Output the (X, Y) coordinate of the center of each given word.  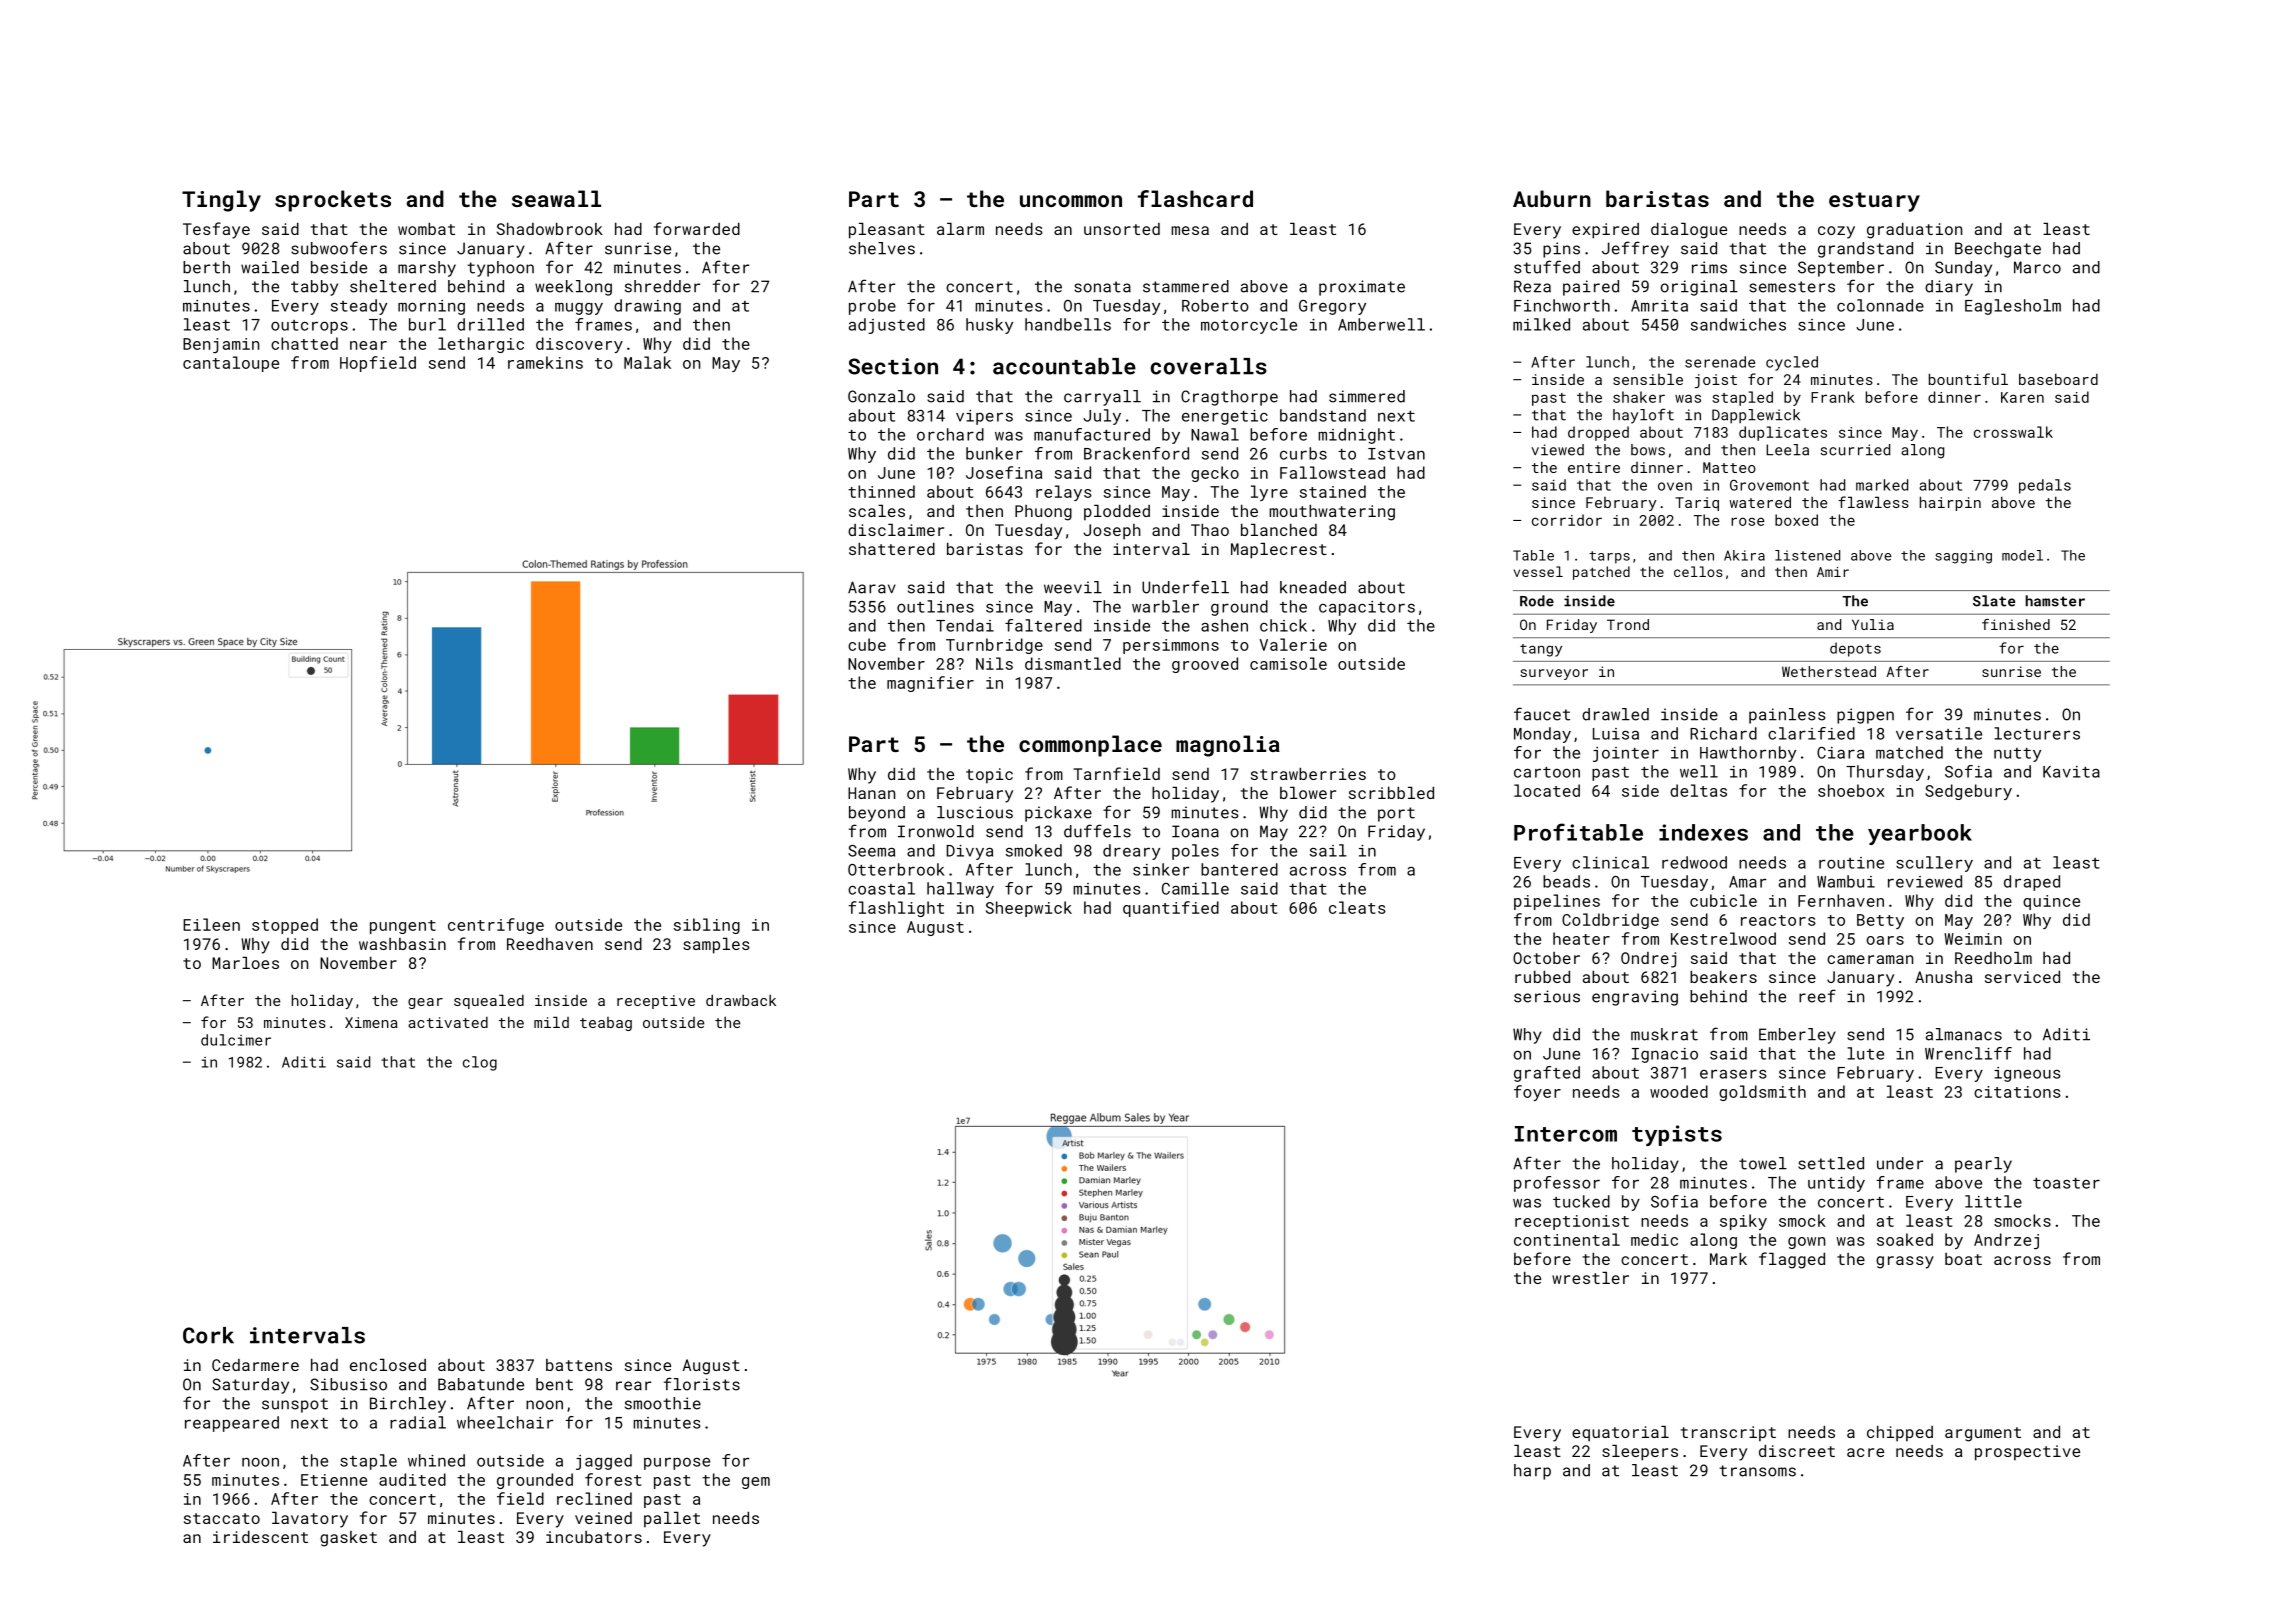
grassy (1905, 1262)
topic (989, 776)
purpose (677, 1463)
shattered (892, 549)
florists (702, 1384)
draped (2032, 883)
